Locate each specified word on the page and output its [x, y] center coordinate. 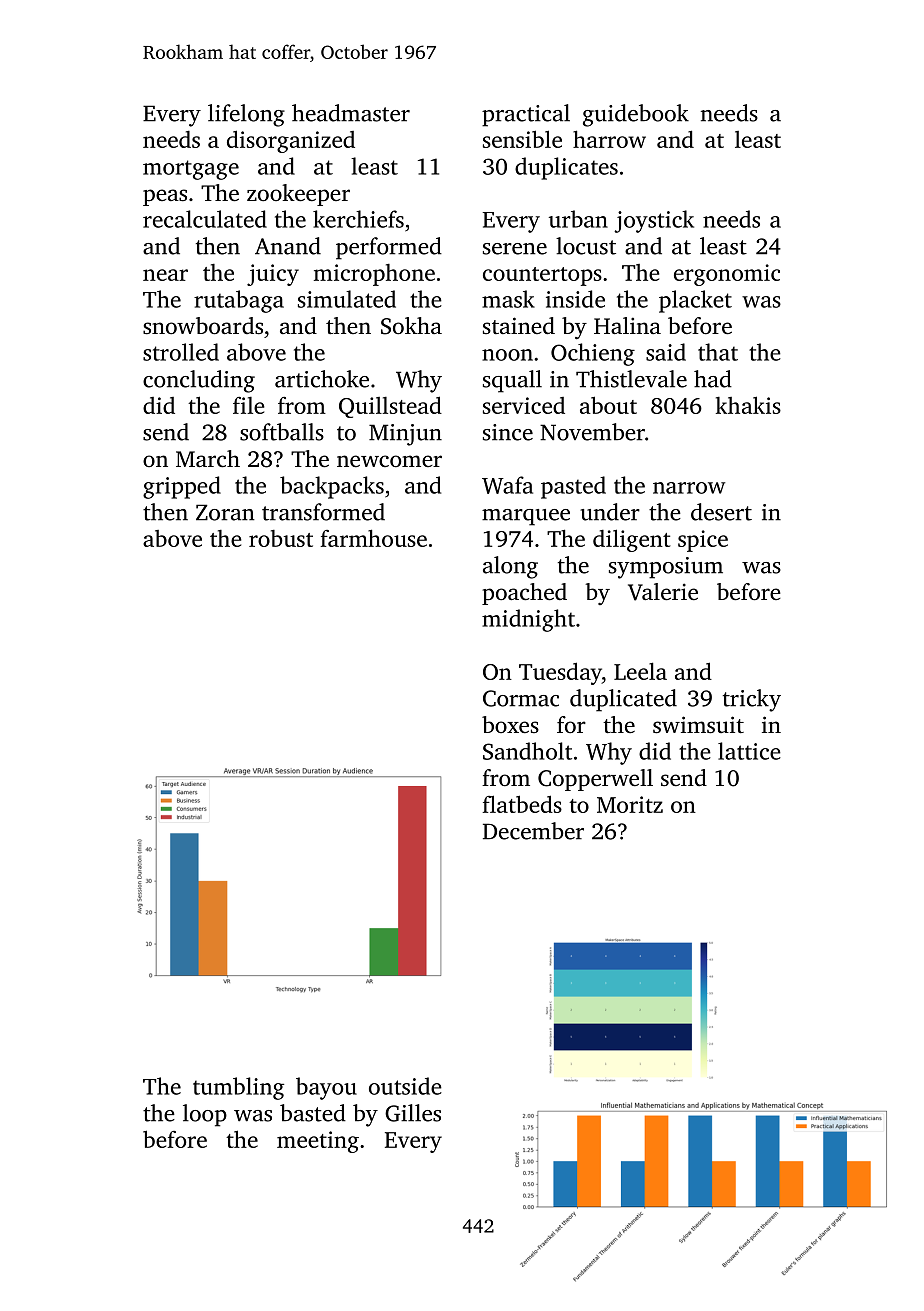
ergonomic [727, 275]
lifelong [246, 115]
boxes [510, 725]
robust [281, 538]
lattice [749, 751]
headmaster [351, 113]
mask [508, 299]
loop [205, 1115]
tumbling [238, 1088]
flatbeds [522, 804]
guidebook [636, 115]
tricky [752, 700]
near [165, 275]
